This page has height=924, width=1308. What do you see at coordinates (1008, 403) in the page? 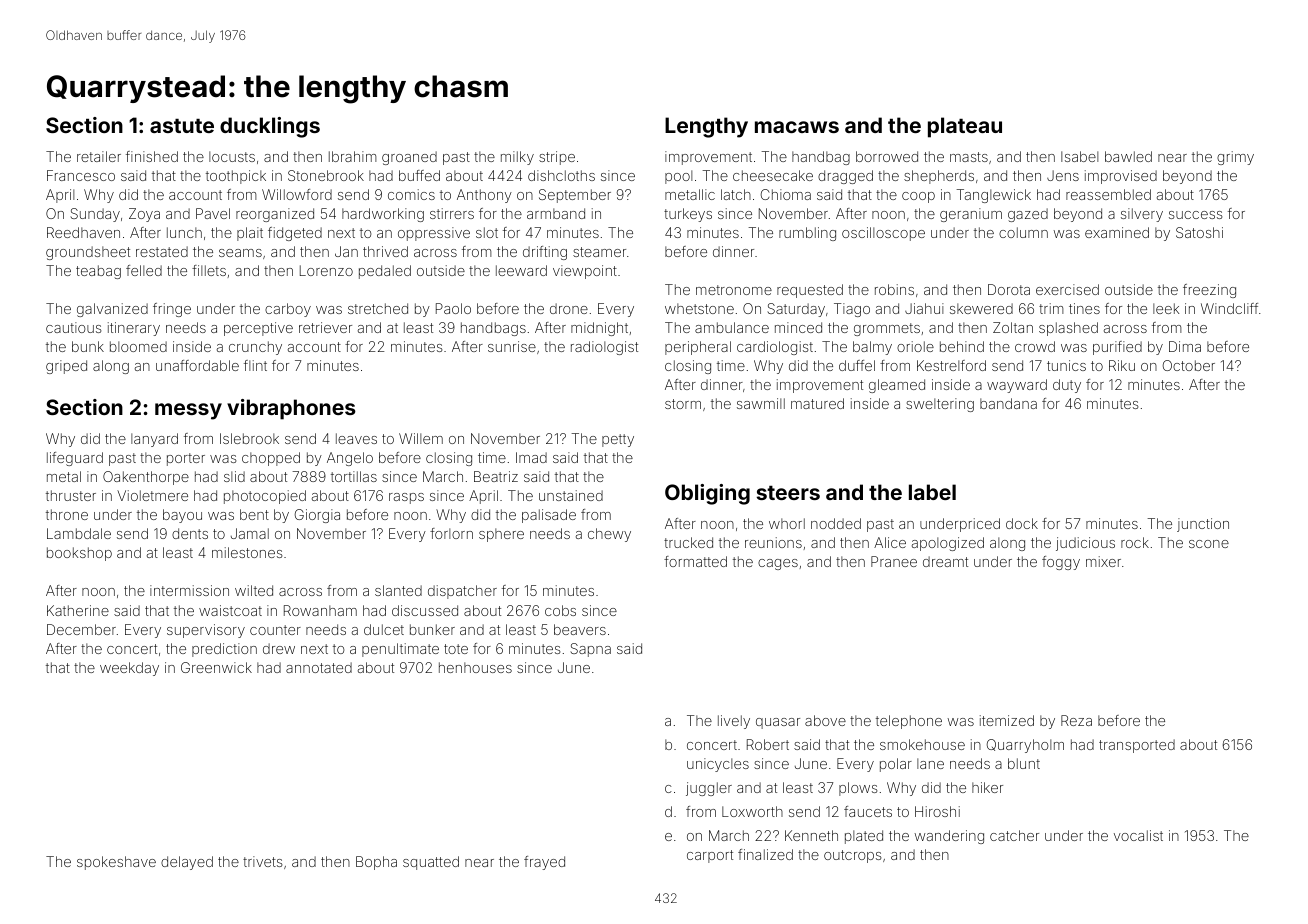
I see `bandana` at bounding box center [1008, 403].
